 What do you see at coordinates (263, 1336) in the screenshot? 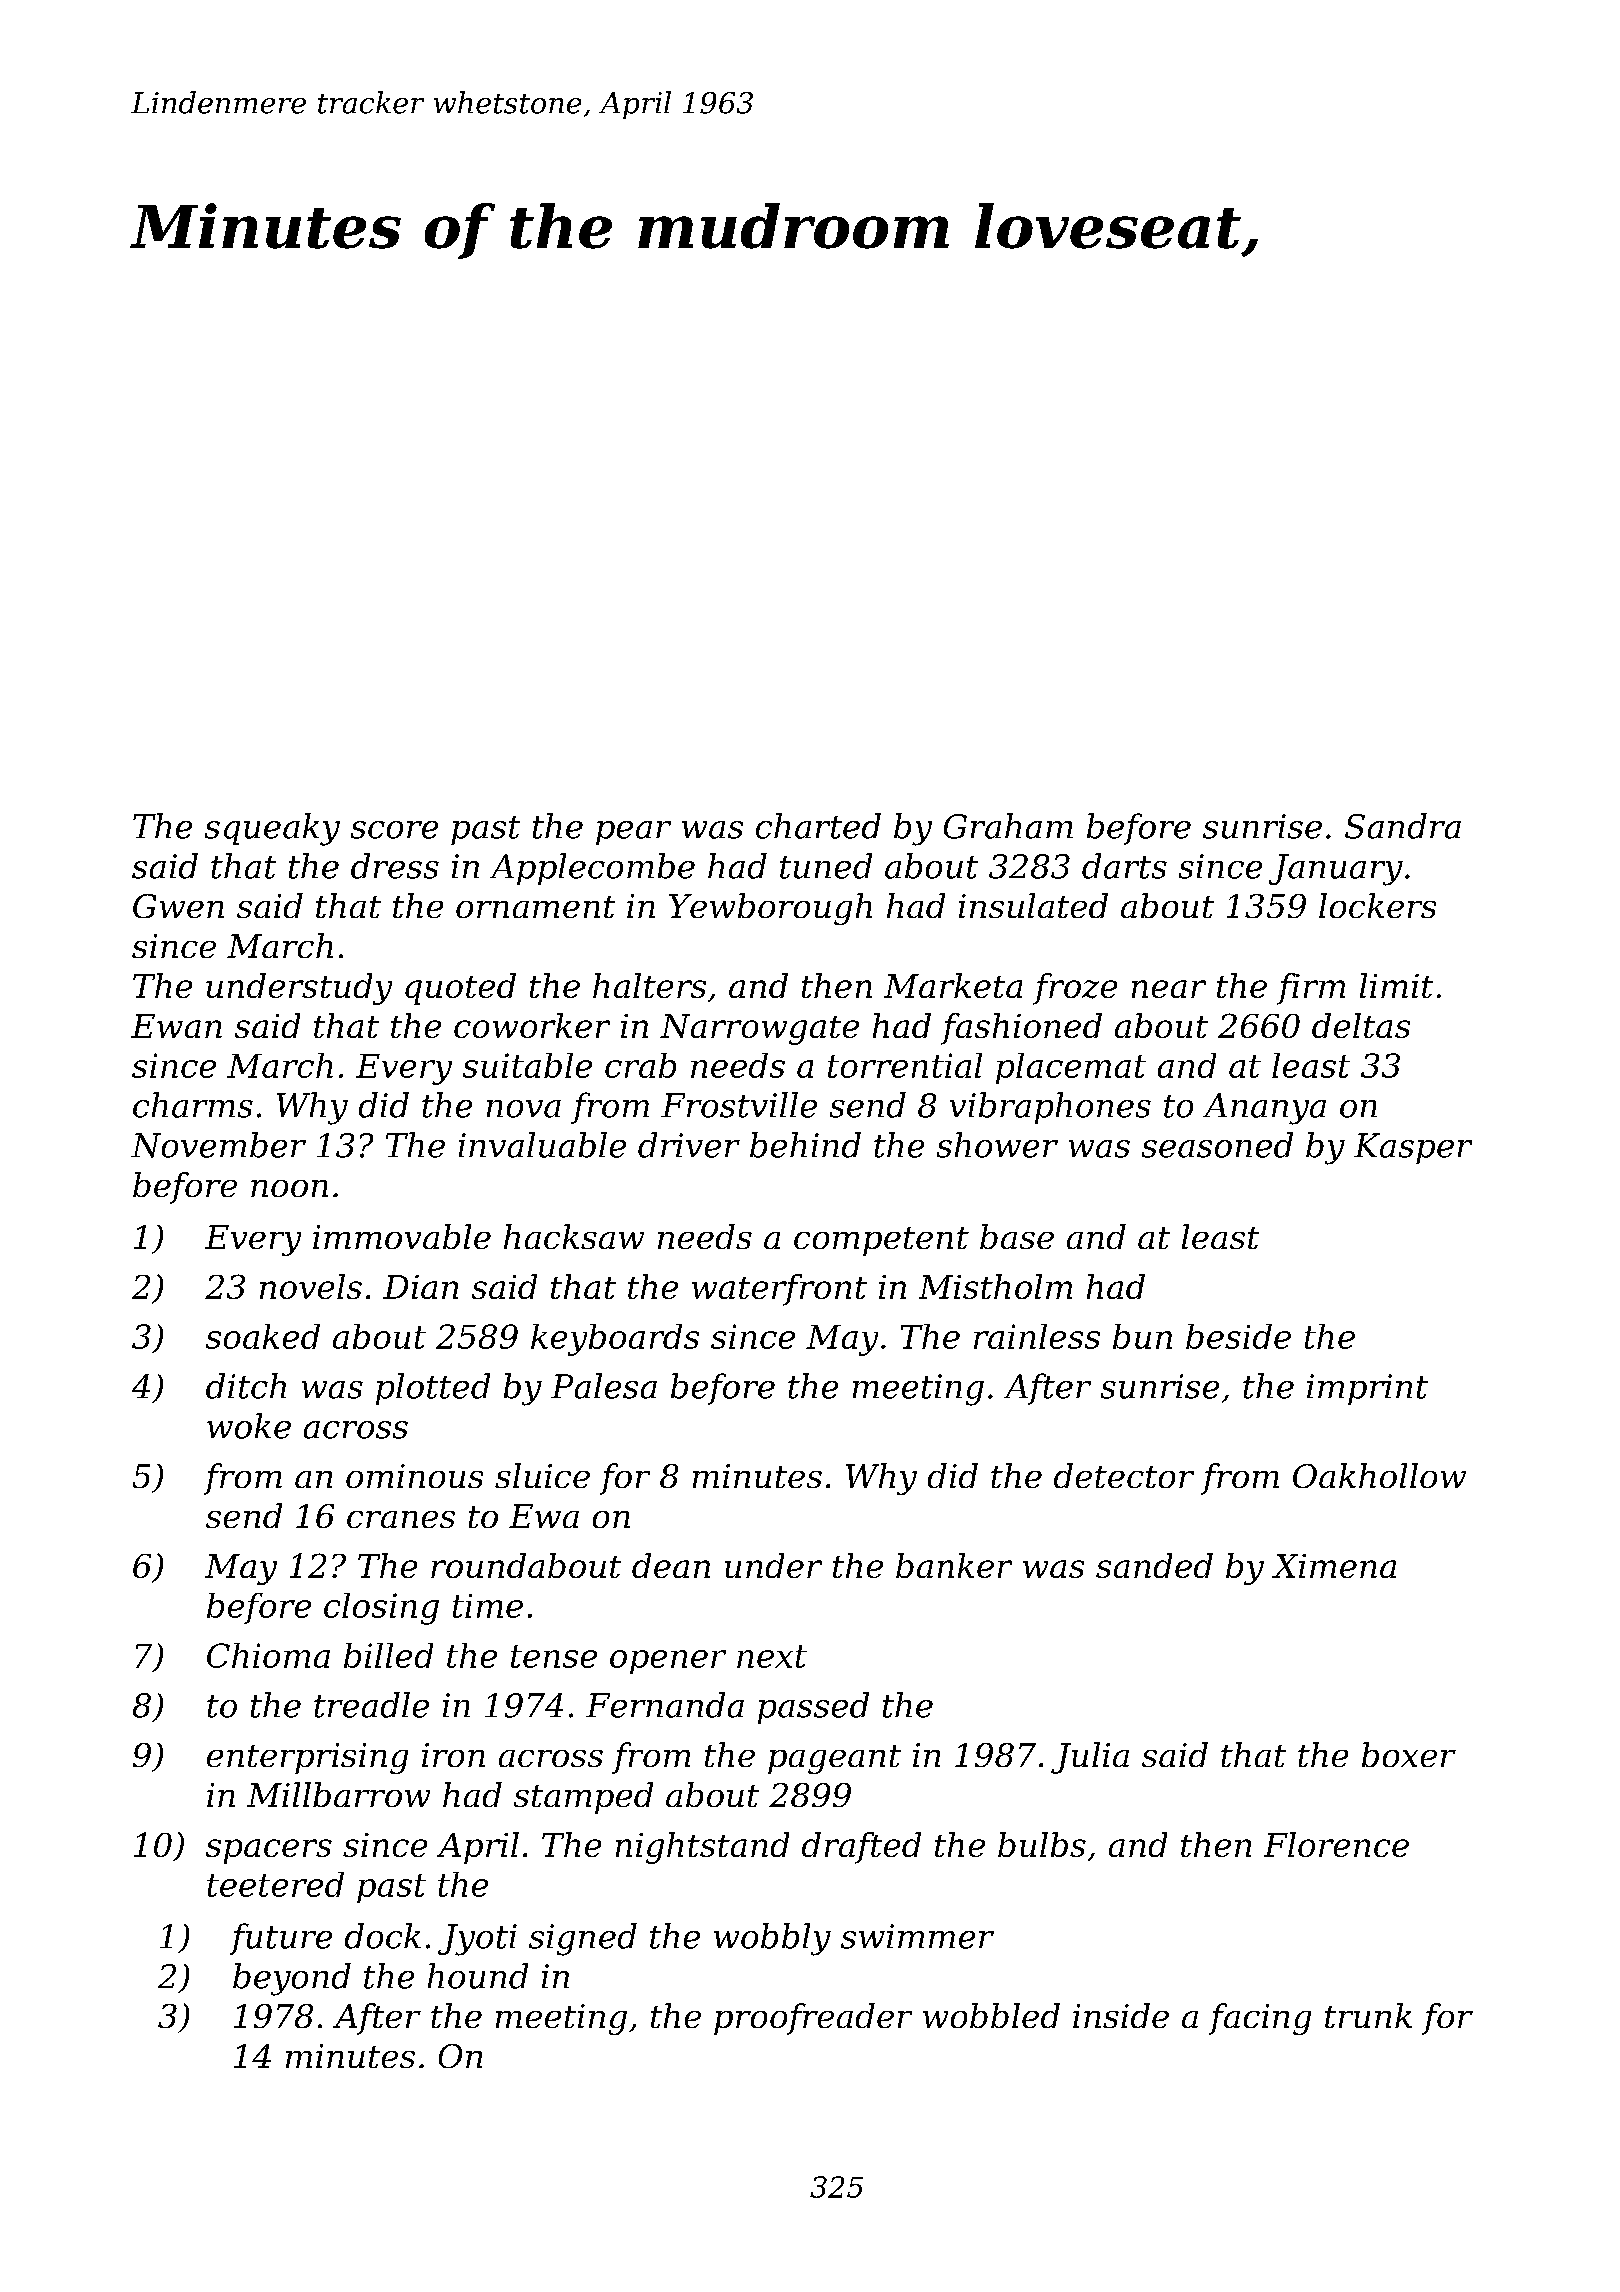
I see `soaked` at bounding box center [263, 1336].
